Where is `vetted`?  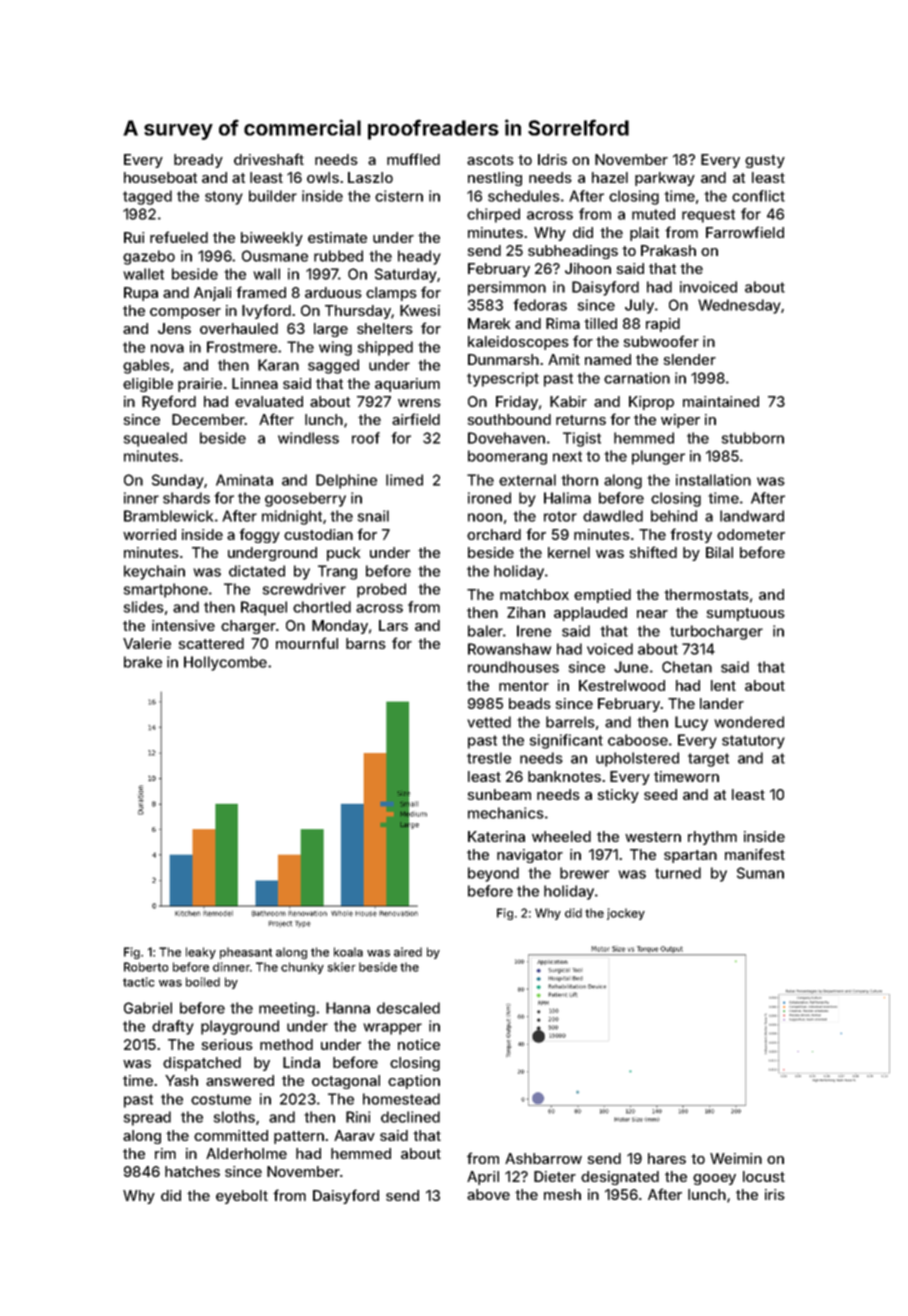
vetted is located at coordinates (489, 722).
